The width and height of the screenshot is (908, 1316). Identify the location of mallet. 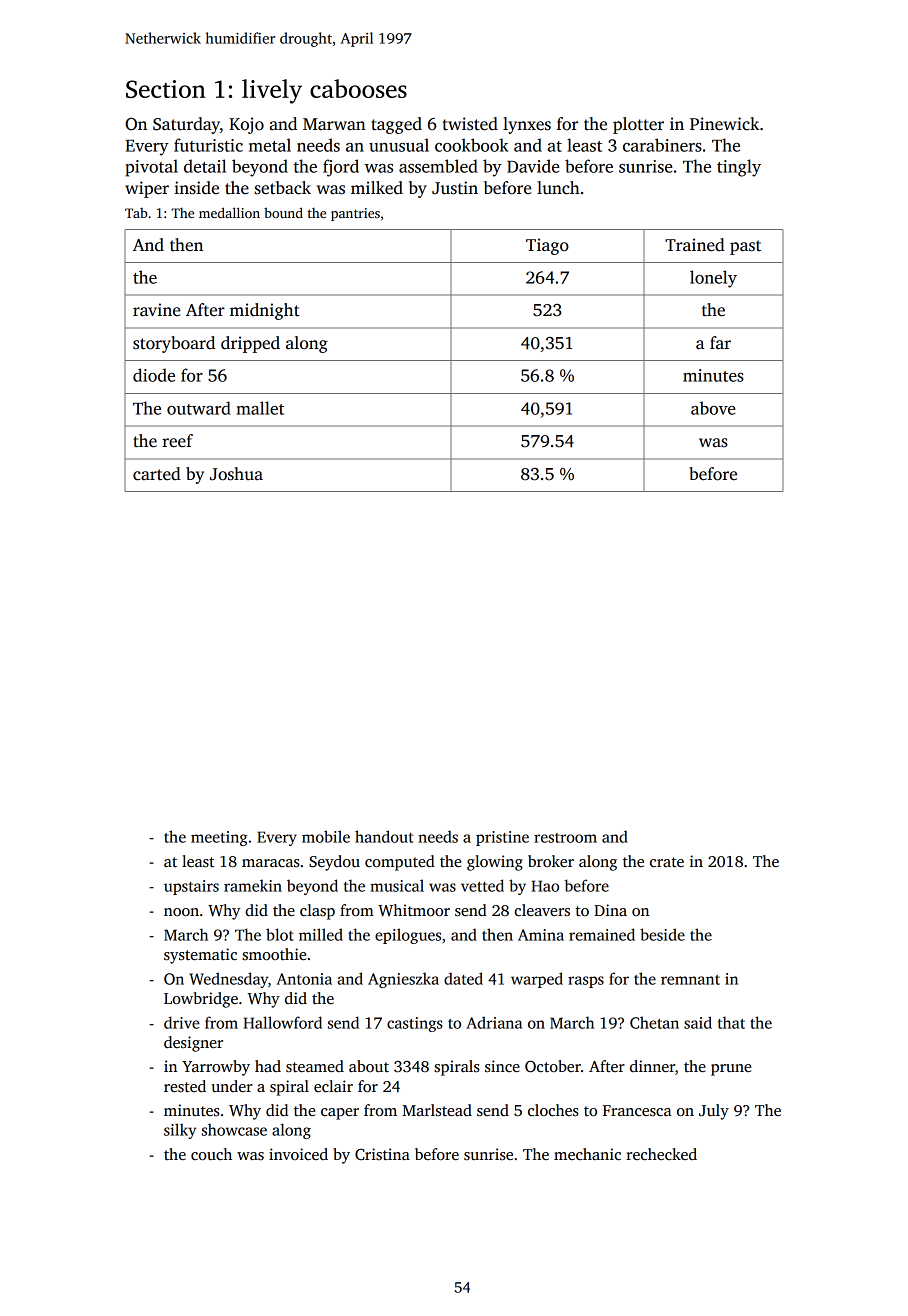
(260, 408).
